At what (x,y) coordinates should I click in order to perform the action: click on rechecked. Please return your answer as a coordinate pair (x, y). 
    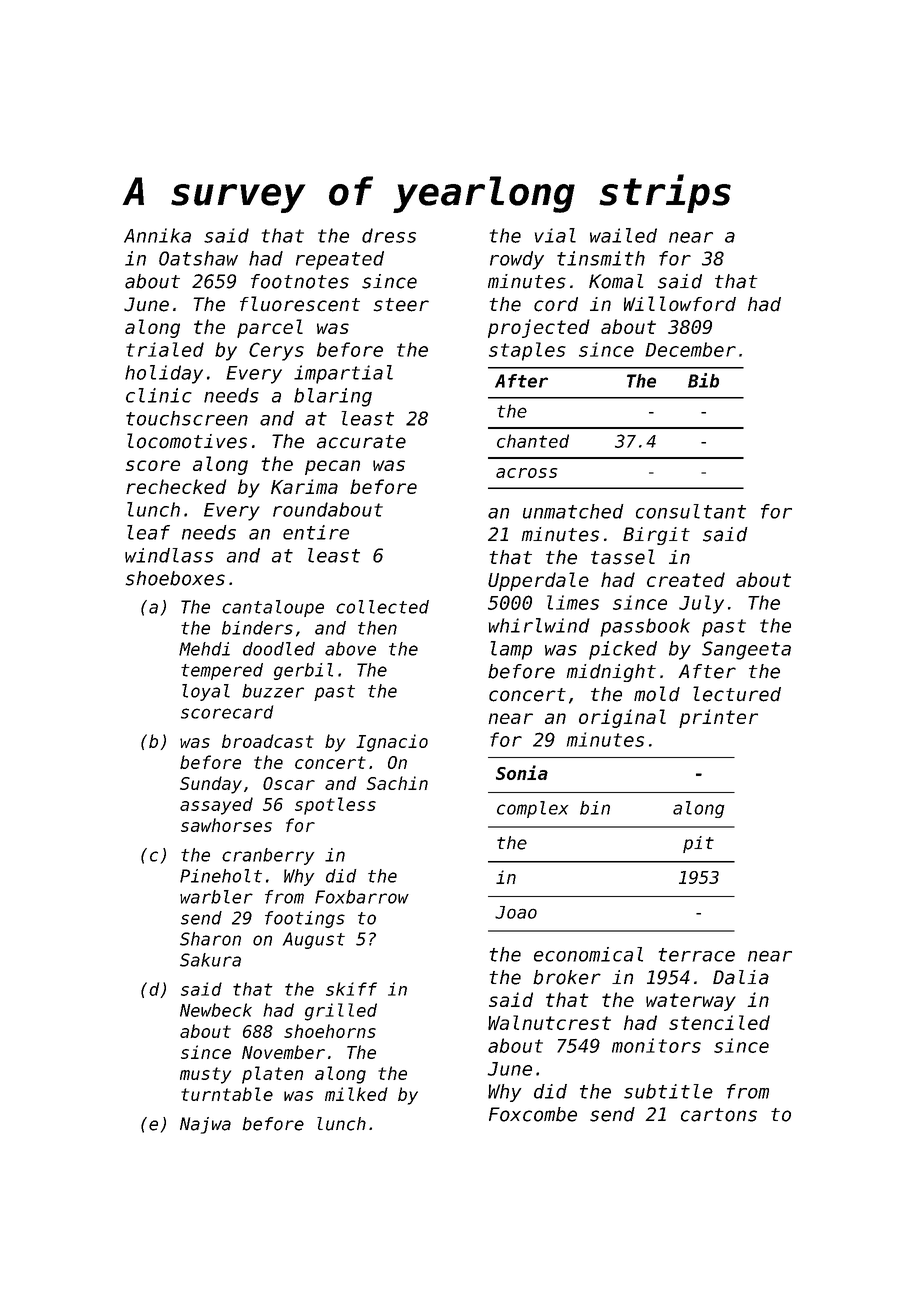
    Looking at the image, I should click on (176, 486).
